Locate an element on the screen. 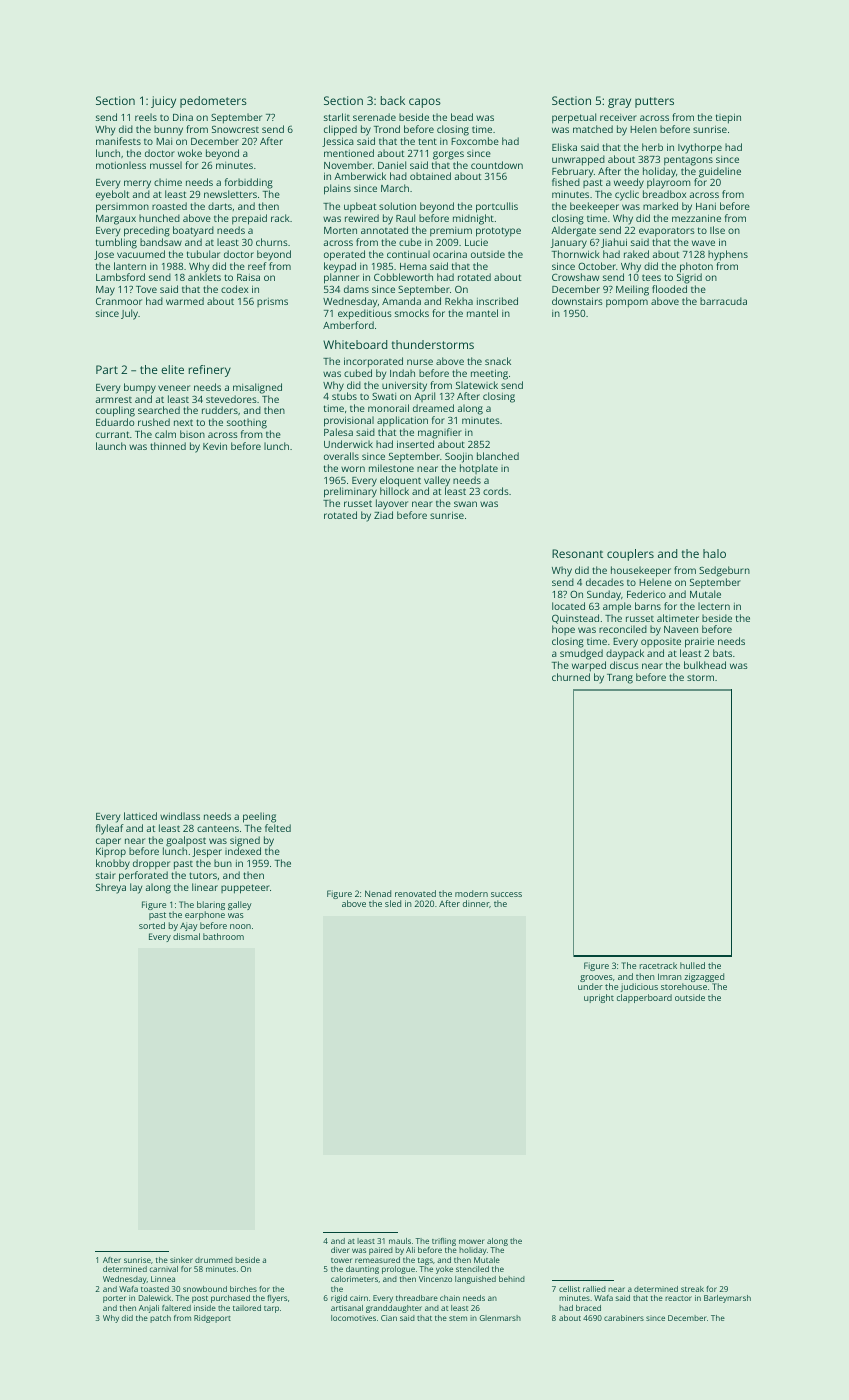 The image size is (849, 1400). success is located at coordinates (506, 894).
